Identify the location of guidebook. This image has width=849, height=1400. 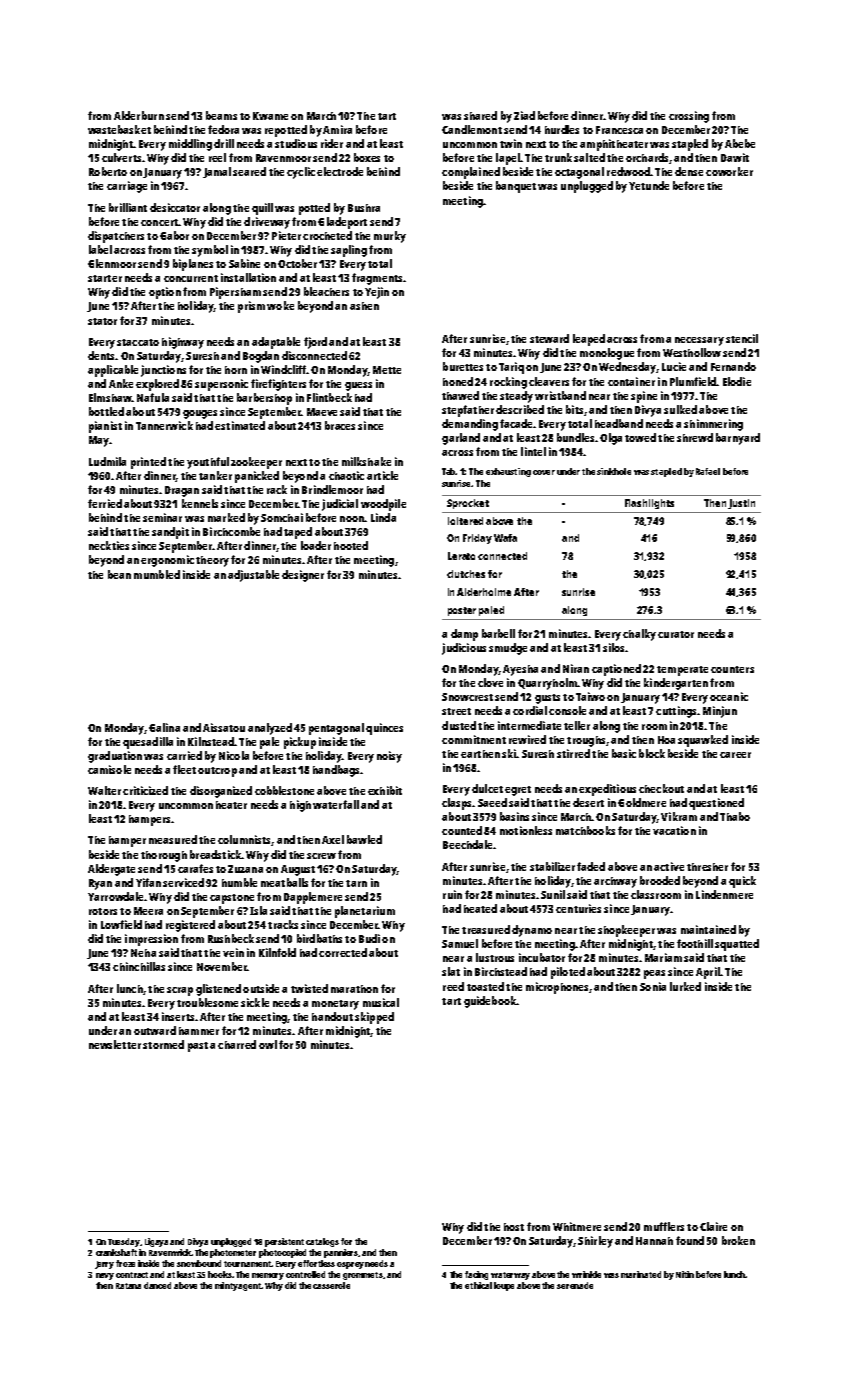
(490, 1002).
